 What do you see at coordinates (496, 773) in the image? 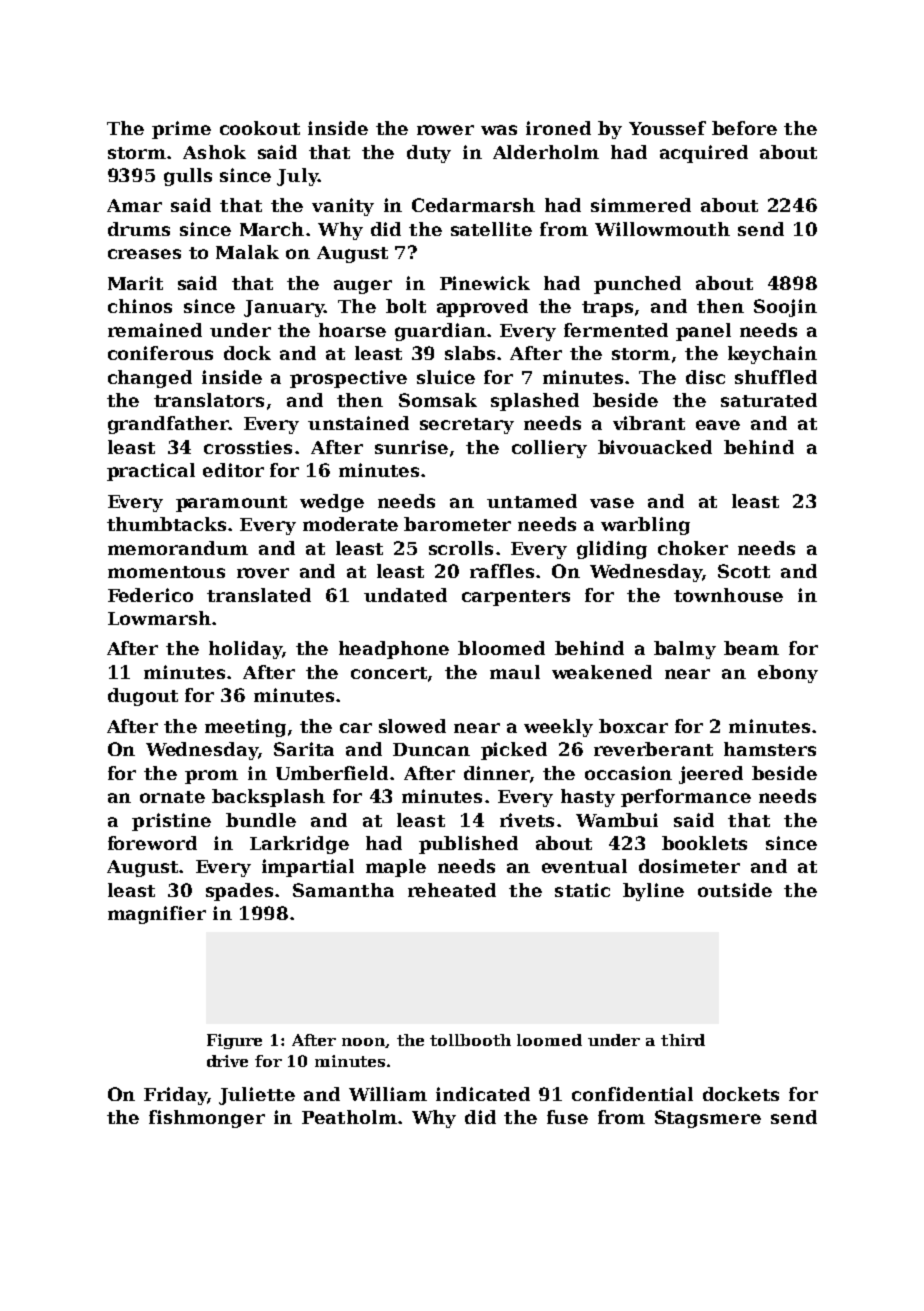
I see `dinner` at bounding box center [496, 773].
